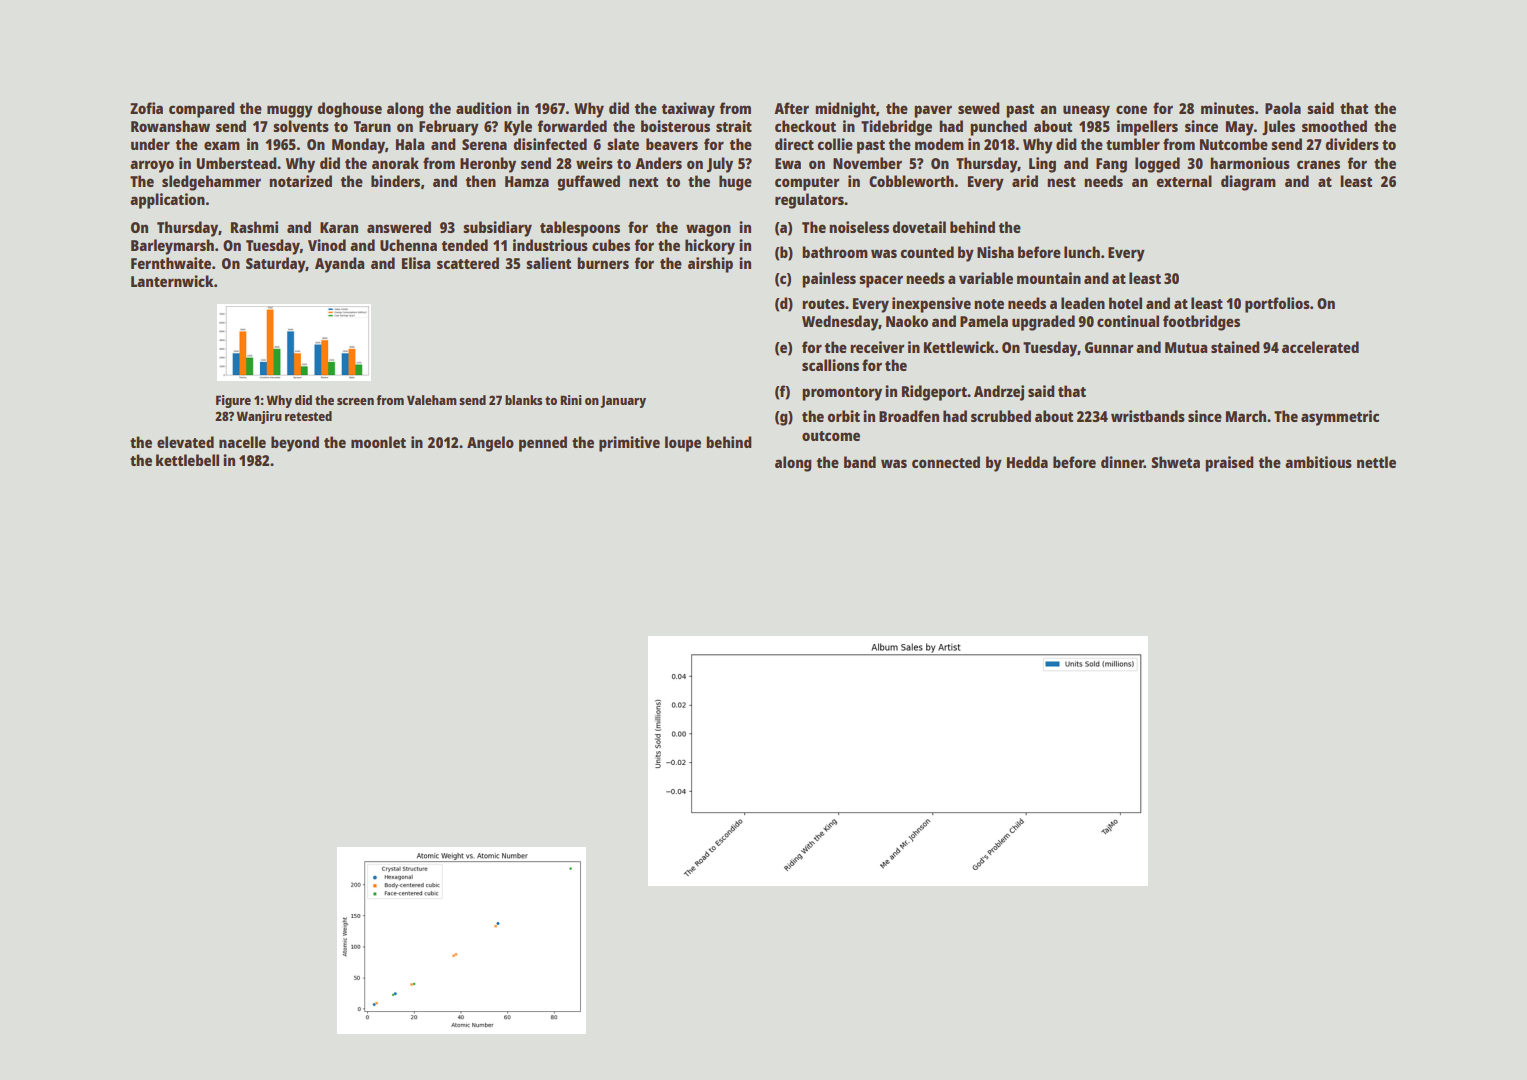 The width and height of the page is (1527, 1080). Describe the element at coordinates (845, 110) in the page. I see `midnight` at that location.
